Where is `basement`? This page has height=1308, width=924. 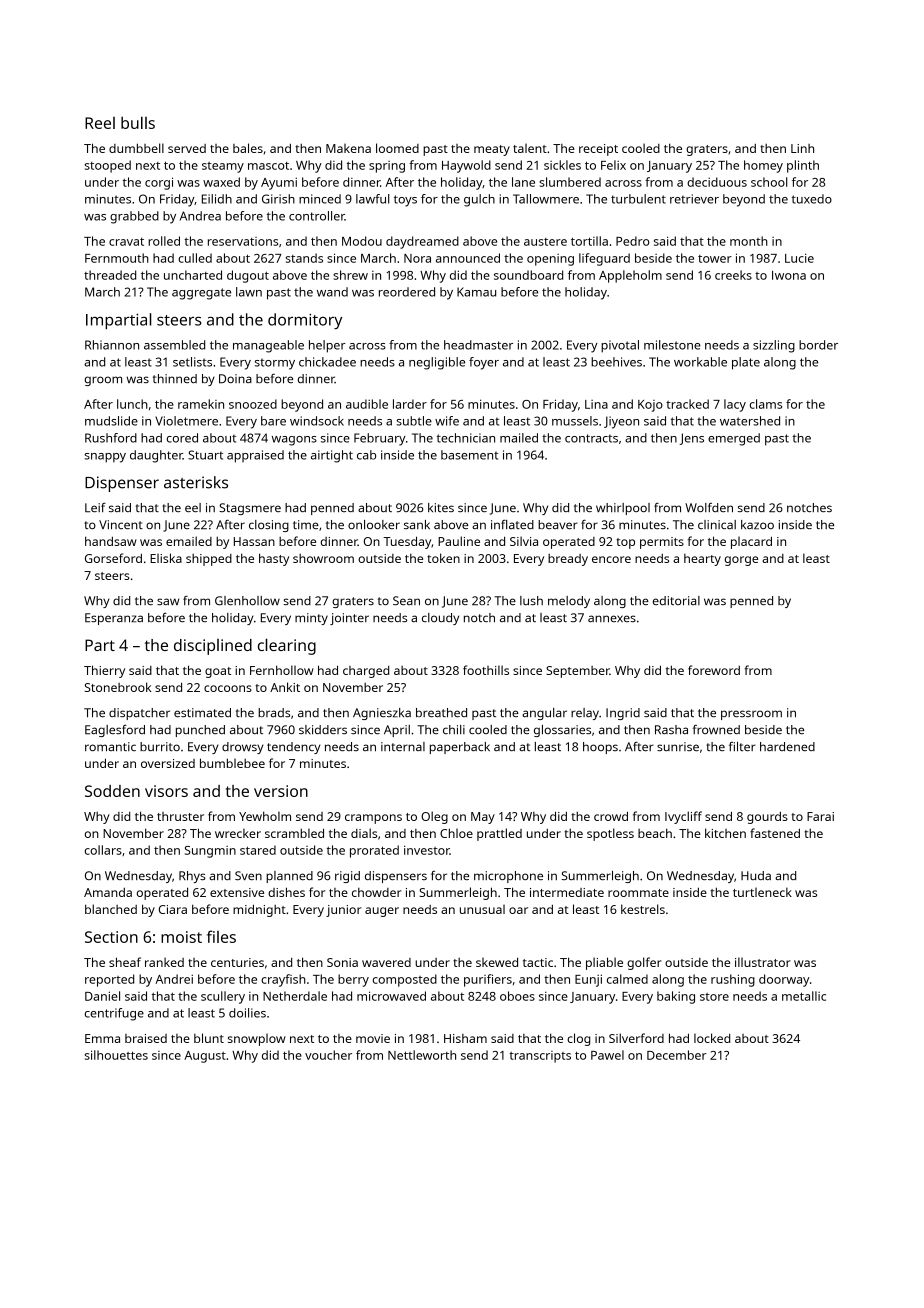 basement is located at coordinates (469, 455).
